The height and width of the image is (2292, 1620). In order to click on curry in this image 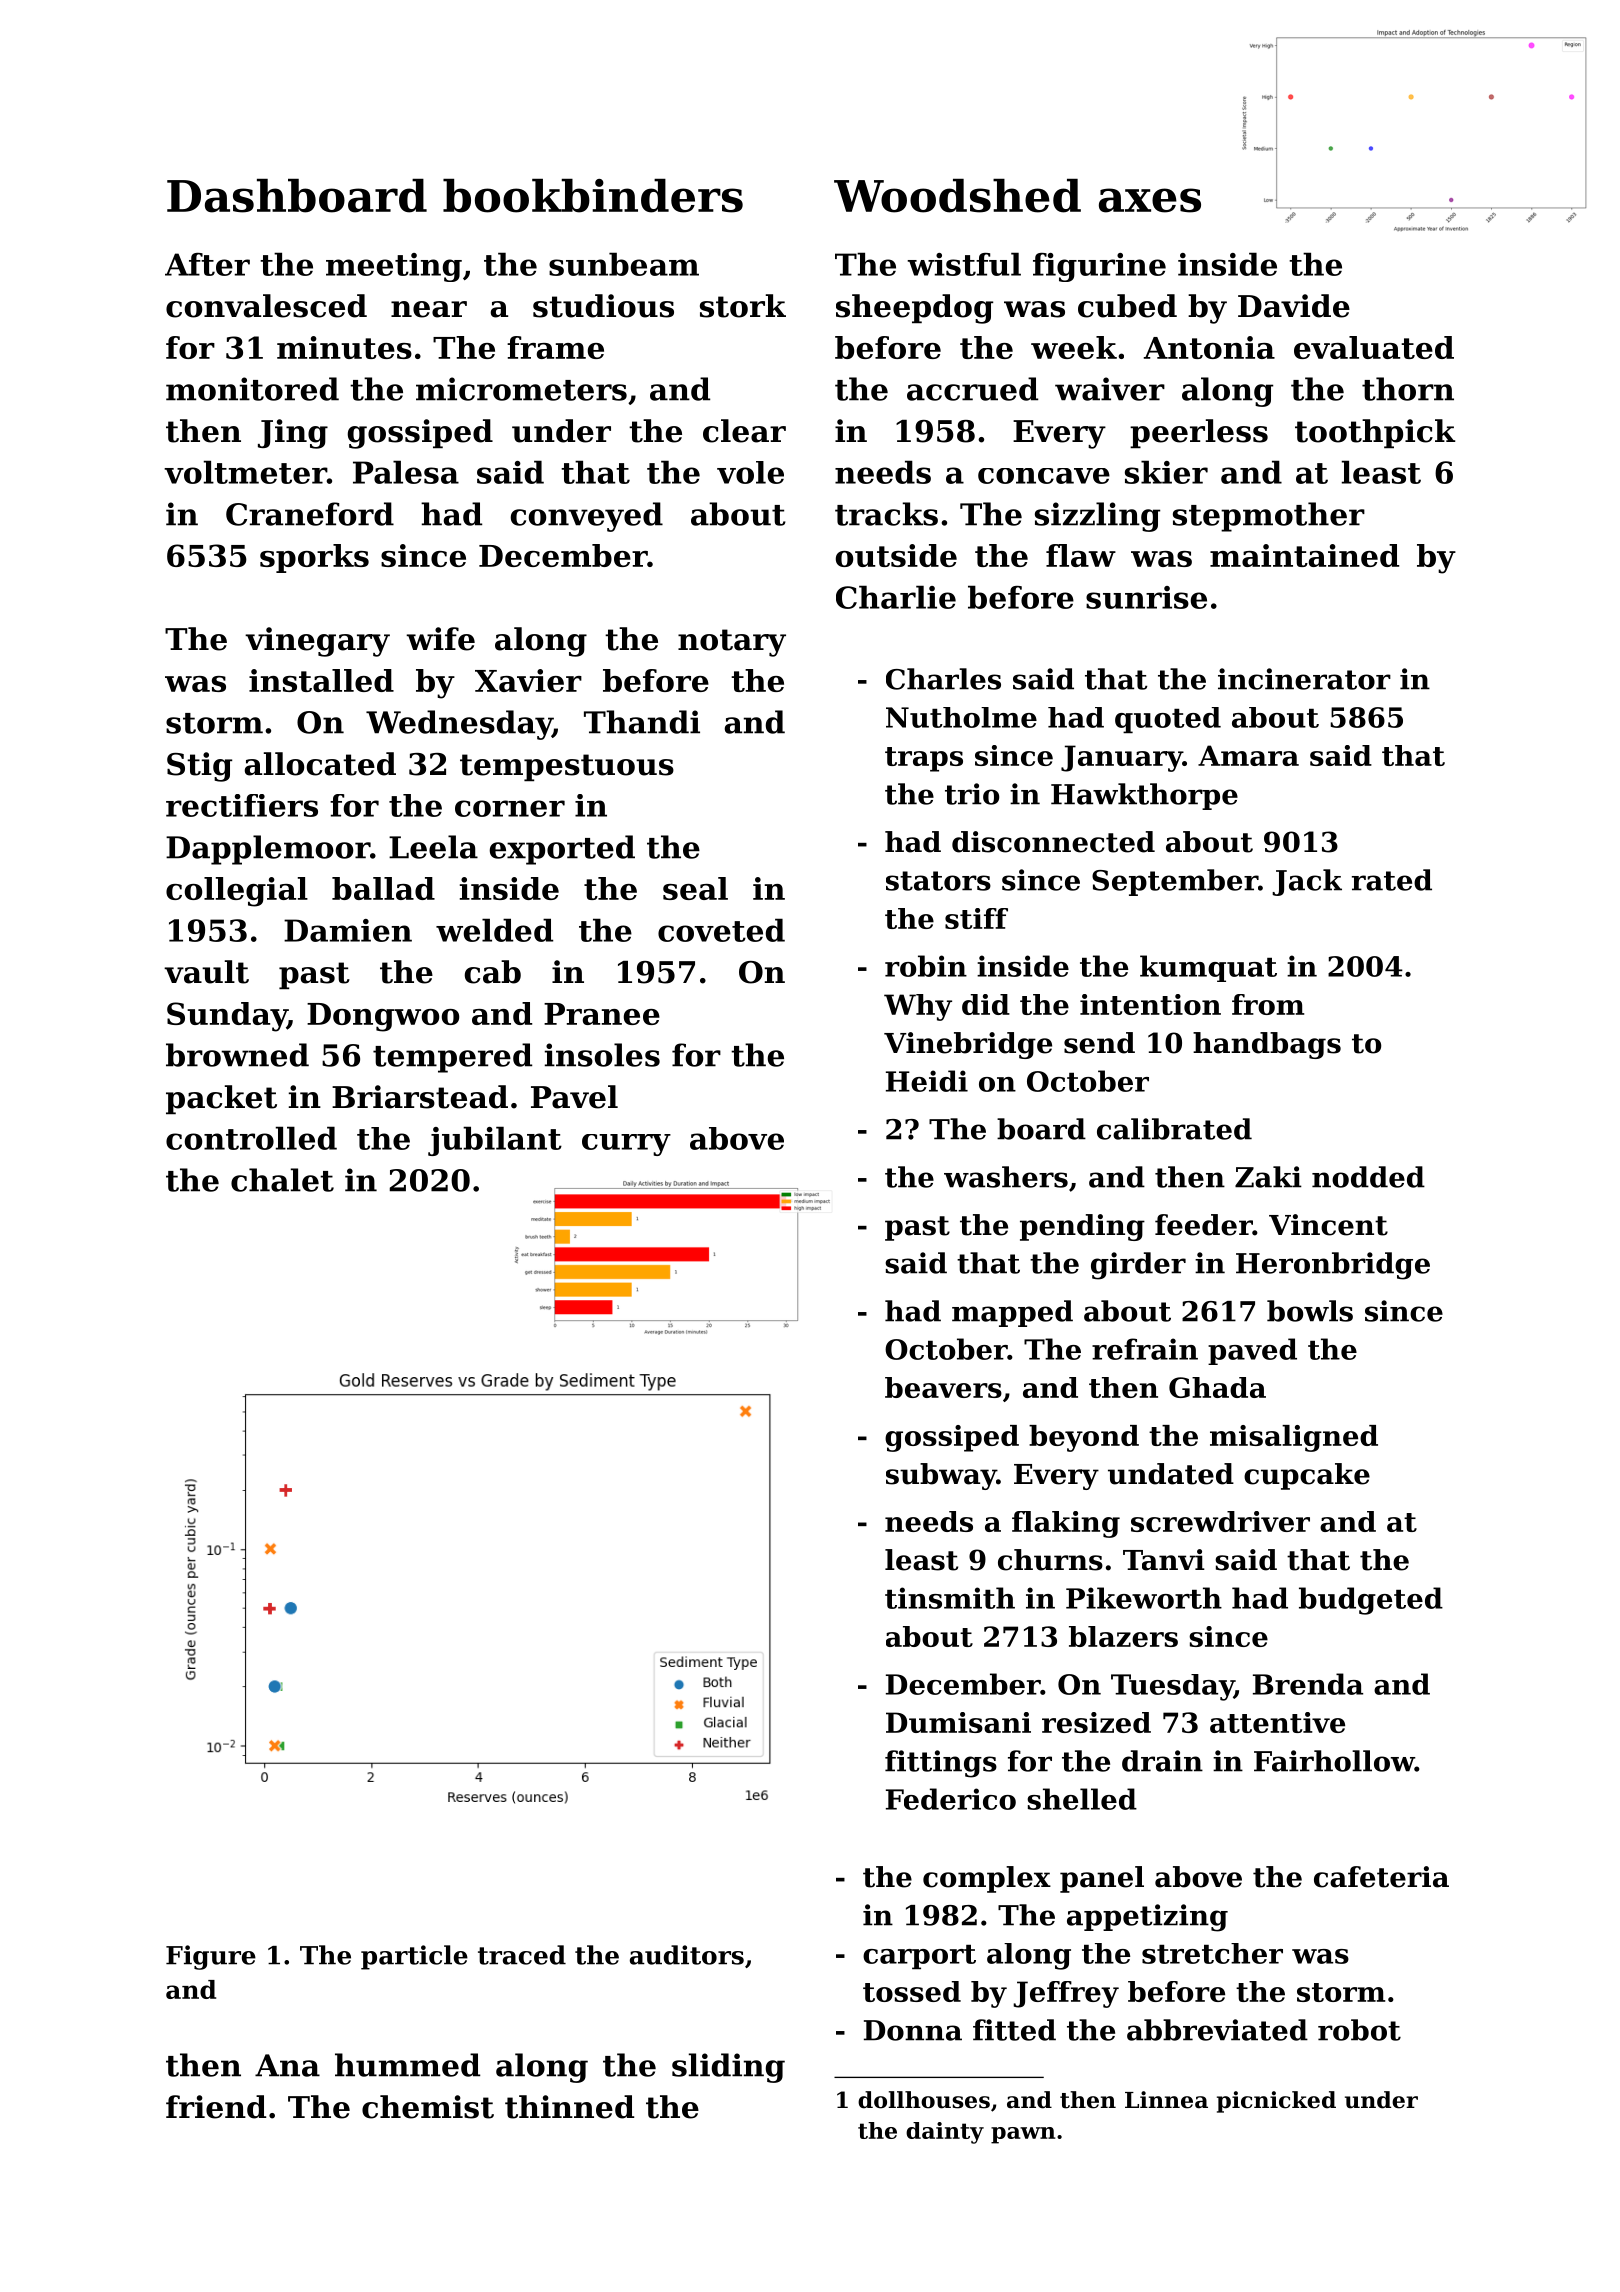, I will do `click(626, 1145)`.
